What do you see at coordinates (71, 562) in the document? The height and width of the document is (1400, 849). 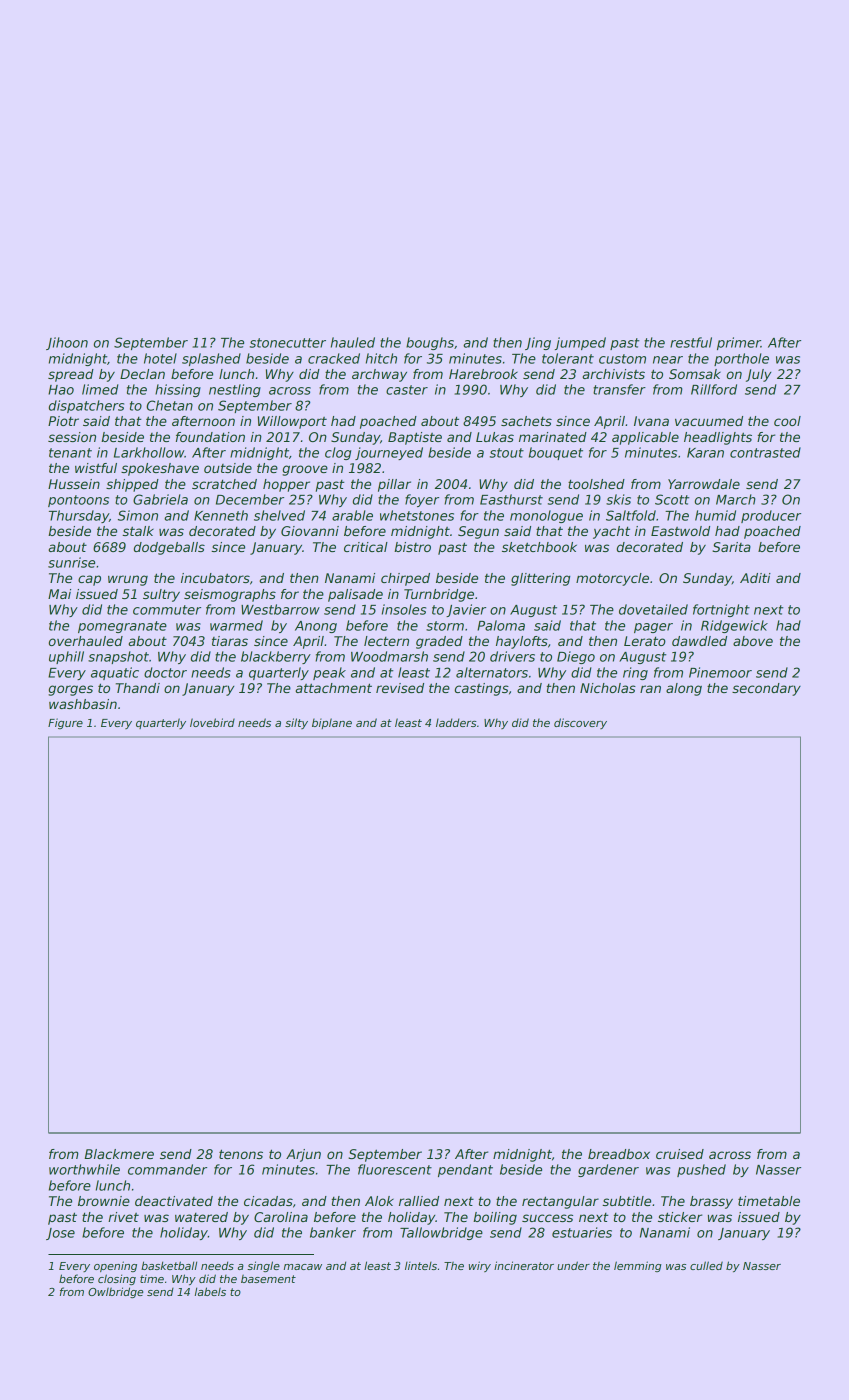 I see `sunrise` at bounding box center [71, 562].
